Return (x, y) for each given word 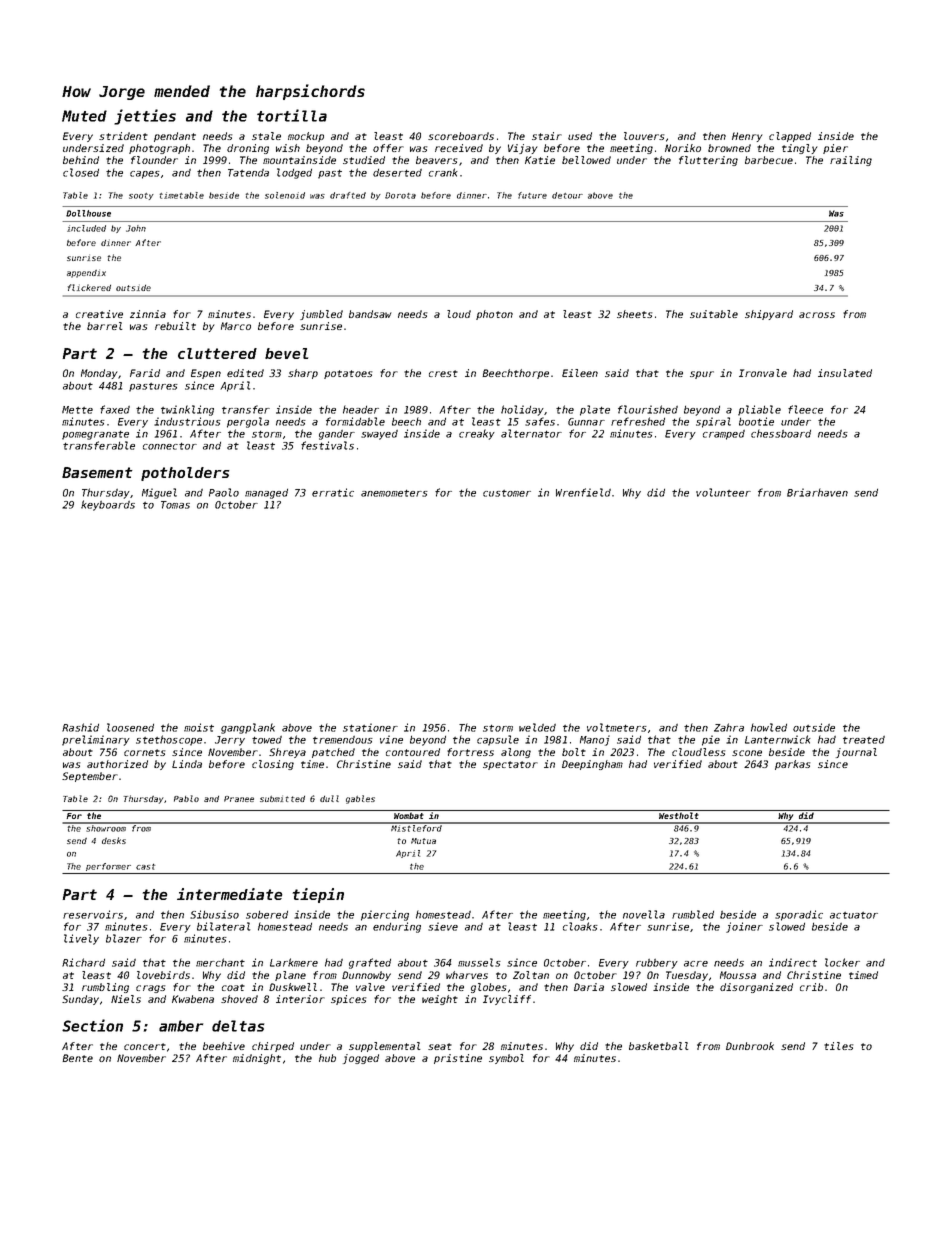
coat (233, 987)
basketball (658, 1046)
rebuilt (175, 326)
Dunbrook (750, 1046)
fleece (805, 409)
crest (443, 373)
